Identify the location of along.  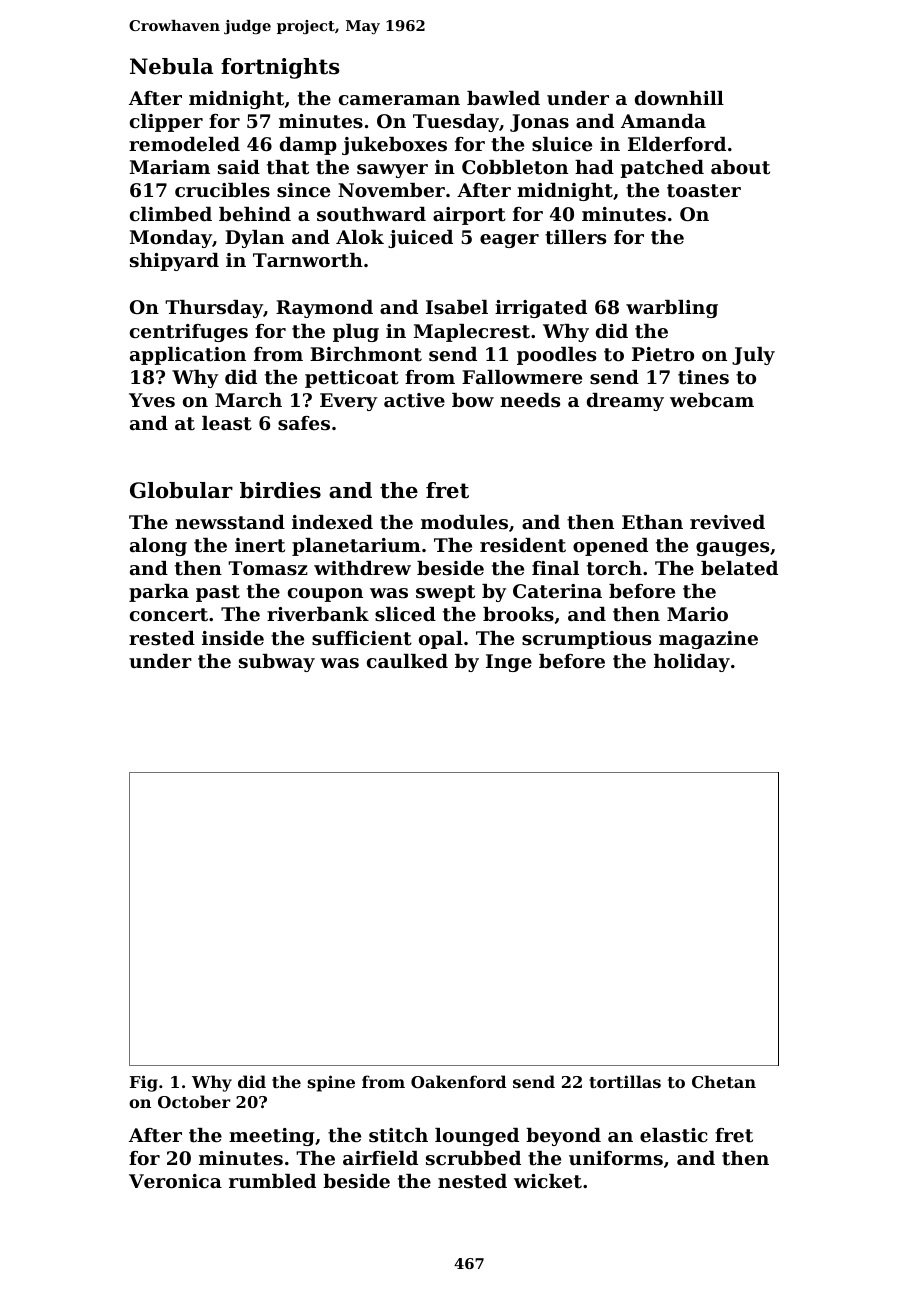
(158, 547).
